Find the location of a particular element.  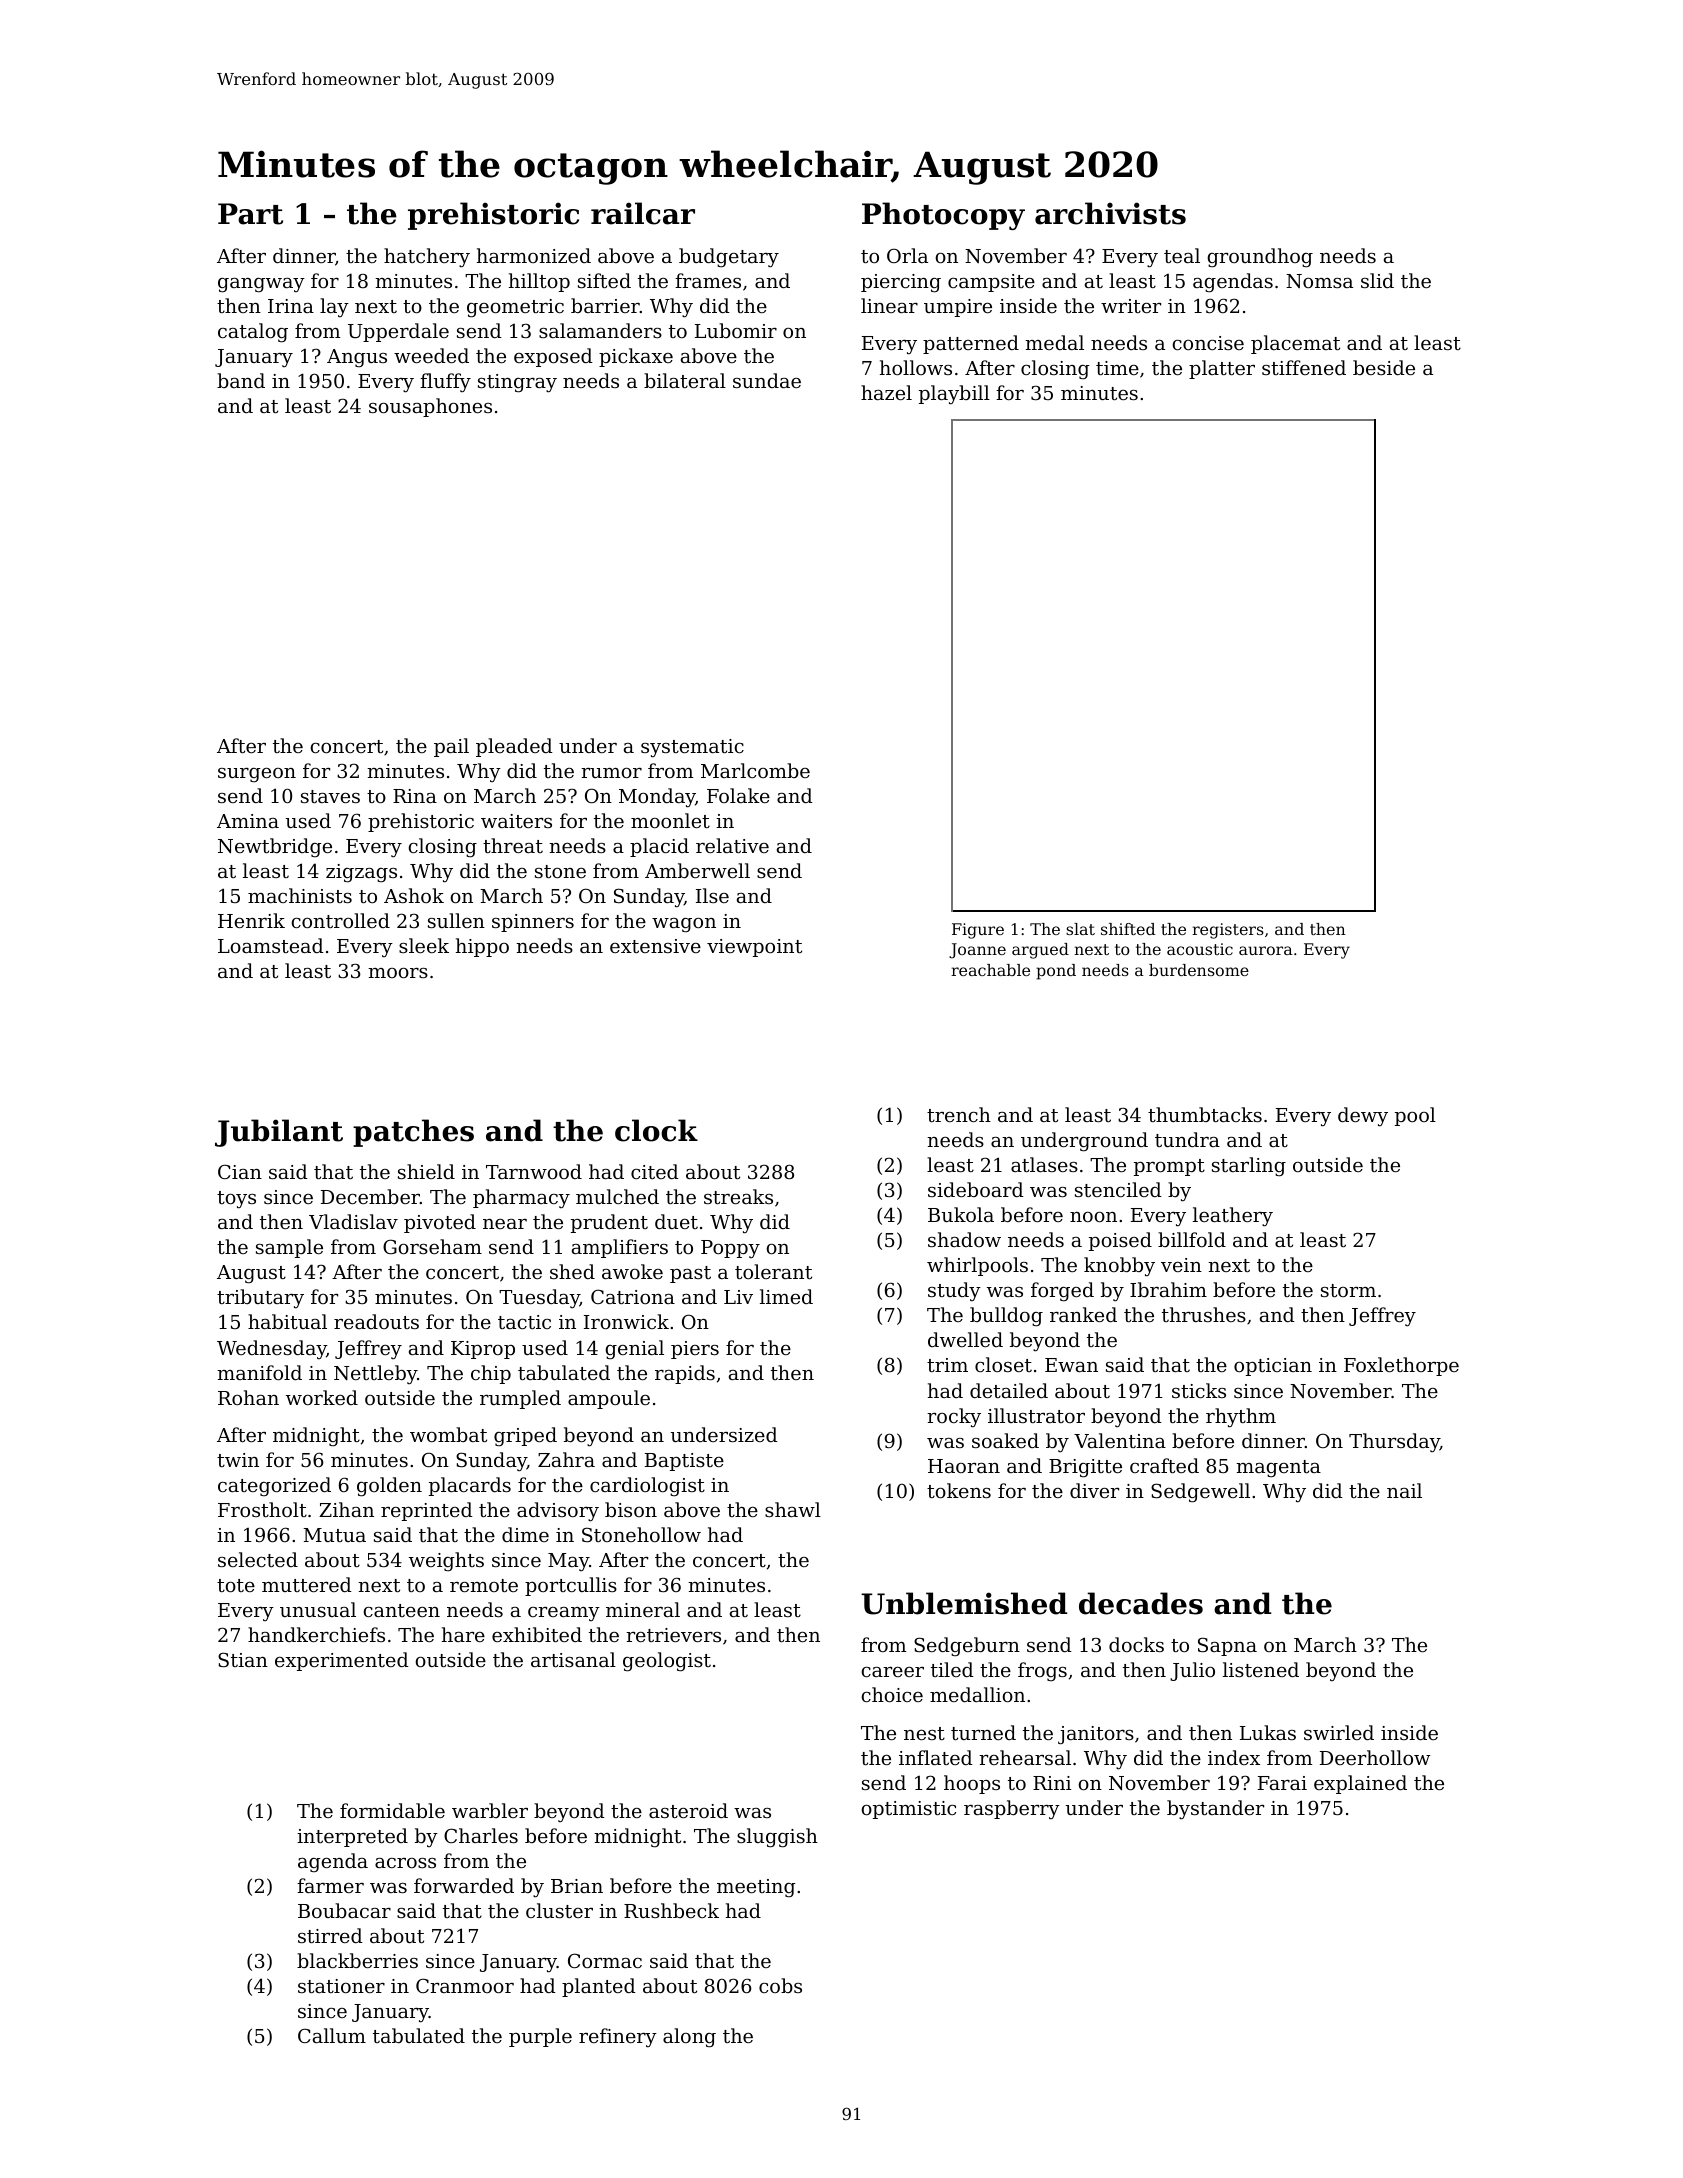

pail is located at coordinates (451, 747).
